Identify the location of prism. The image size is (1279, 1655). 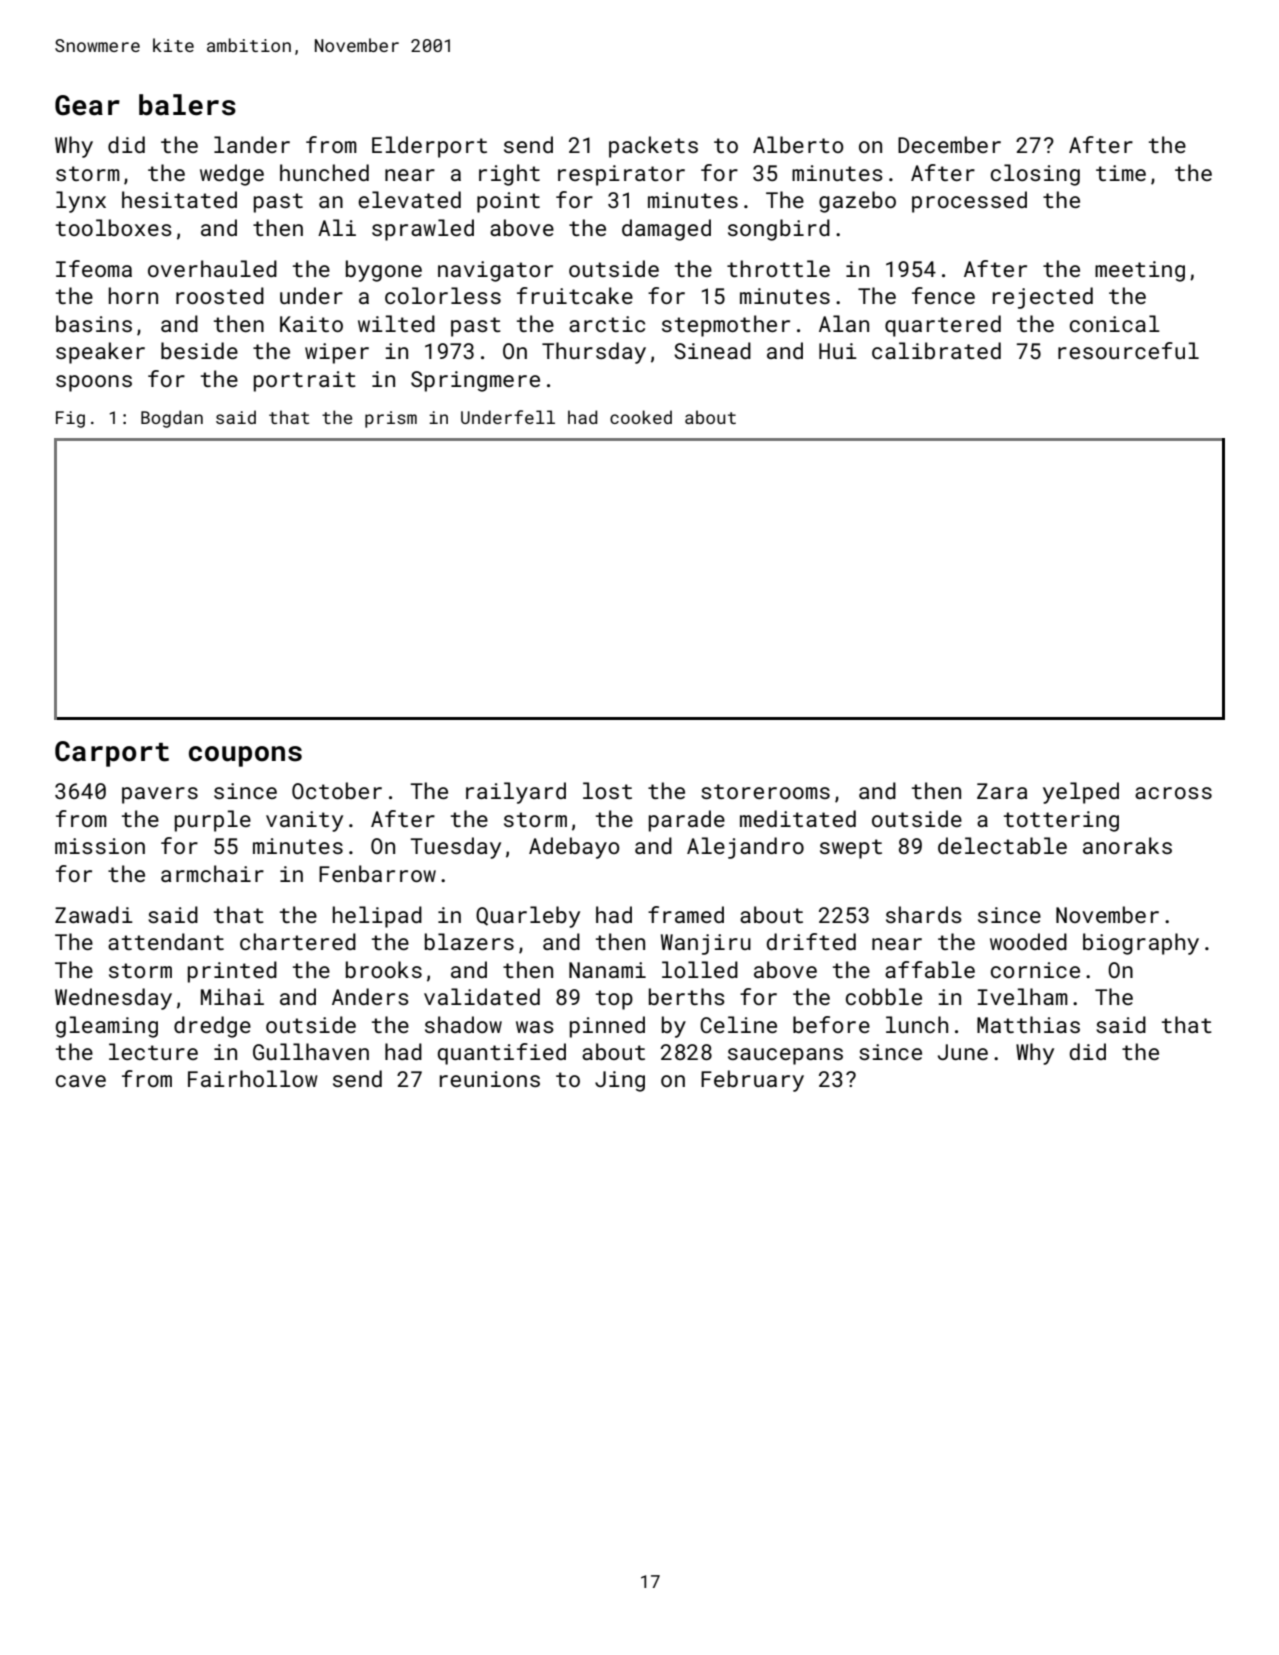
(391, 419).
